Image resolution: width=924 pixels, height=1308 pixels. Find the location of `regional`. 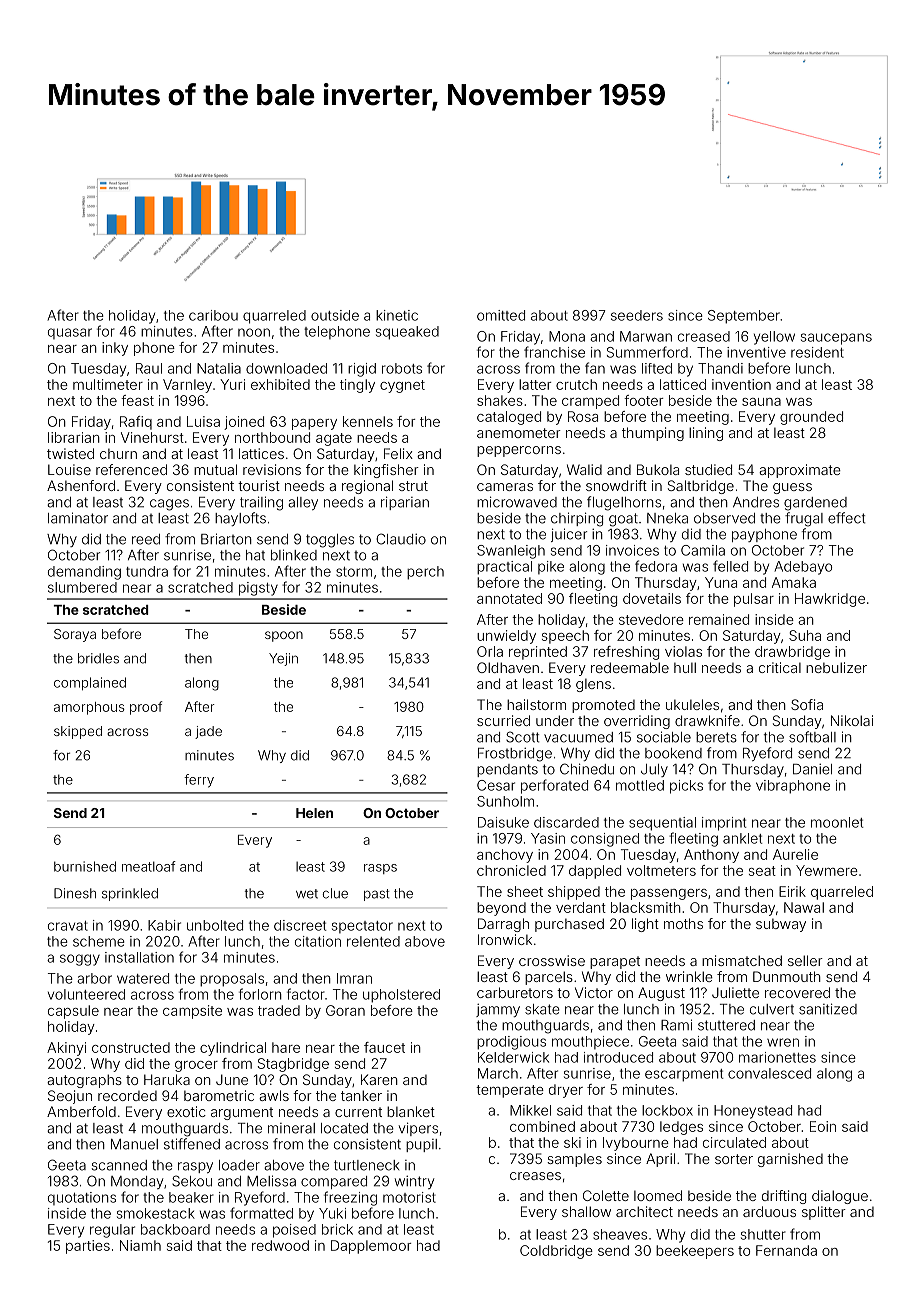

regional is located at coordinates (367, 487).
